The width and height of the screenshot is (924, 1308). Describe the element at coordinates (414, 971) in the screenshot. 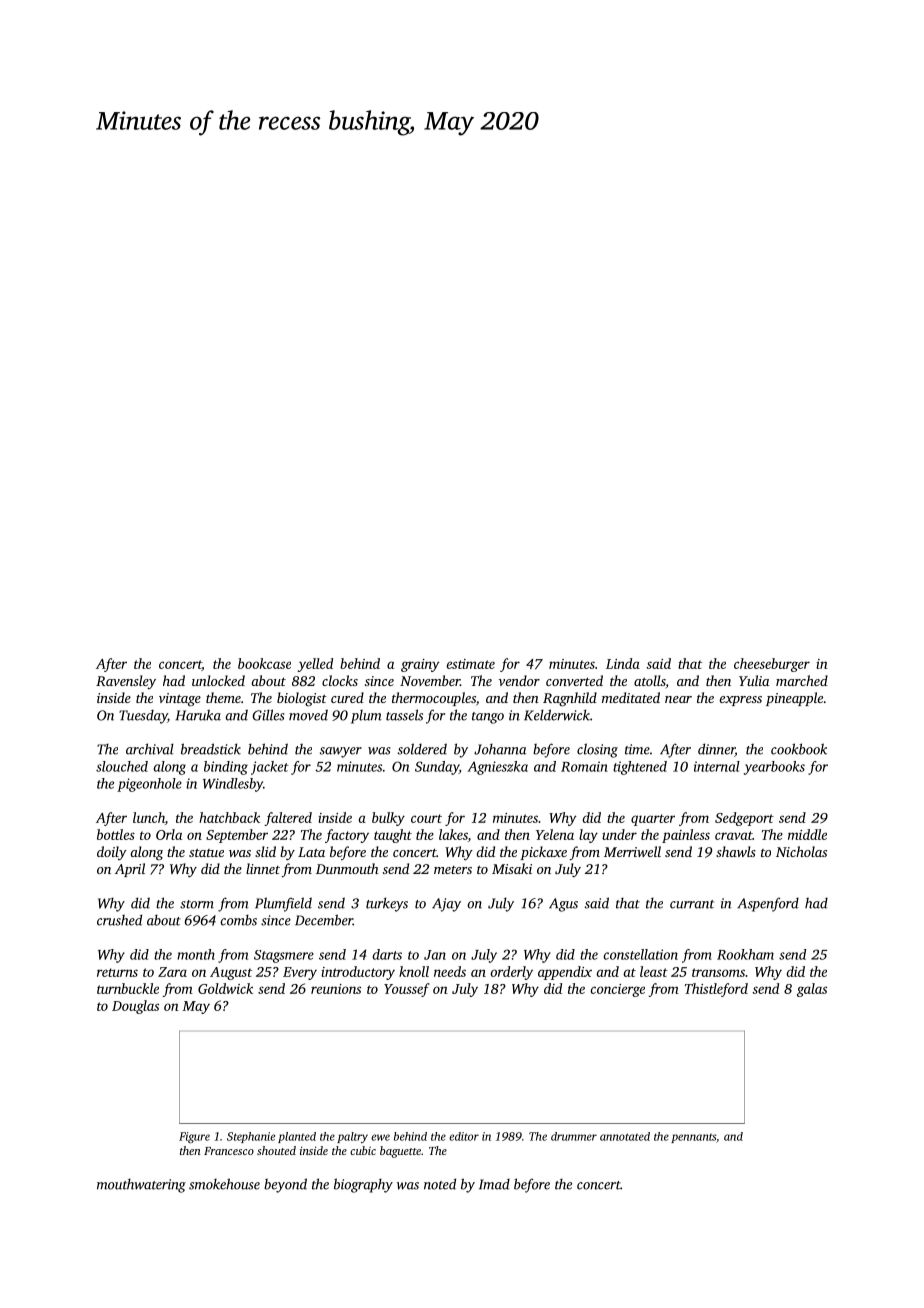

I see `knoll` at that location.
